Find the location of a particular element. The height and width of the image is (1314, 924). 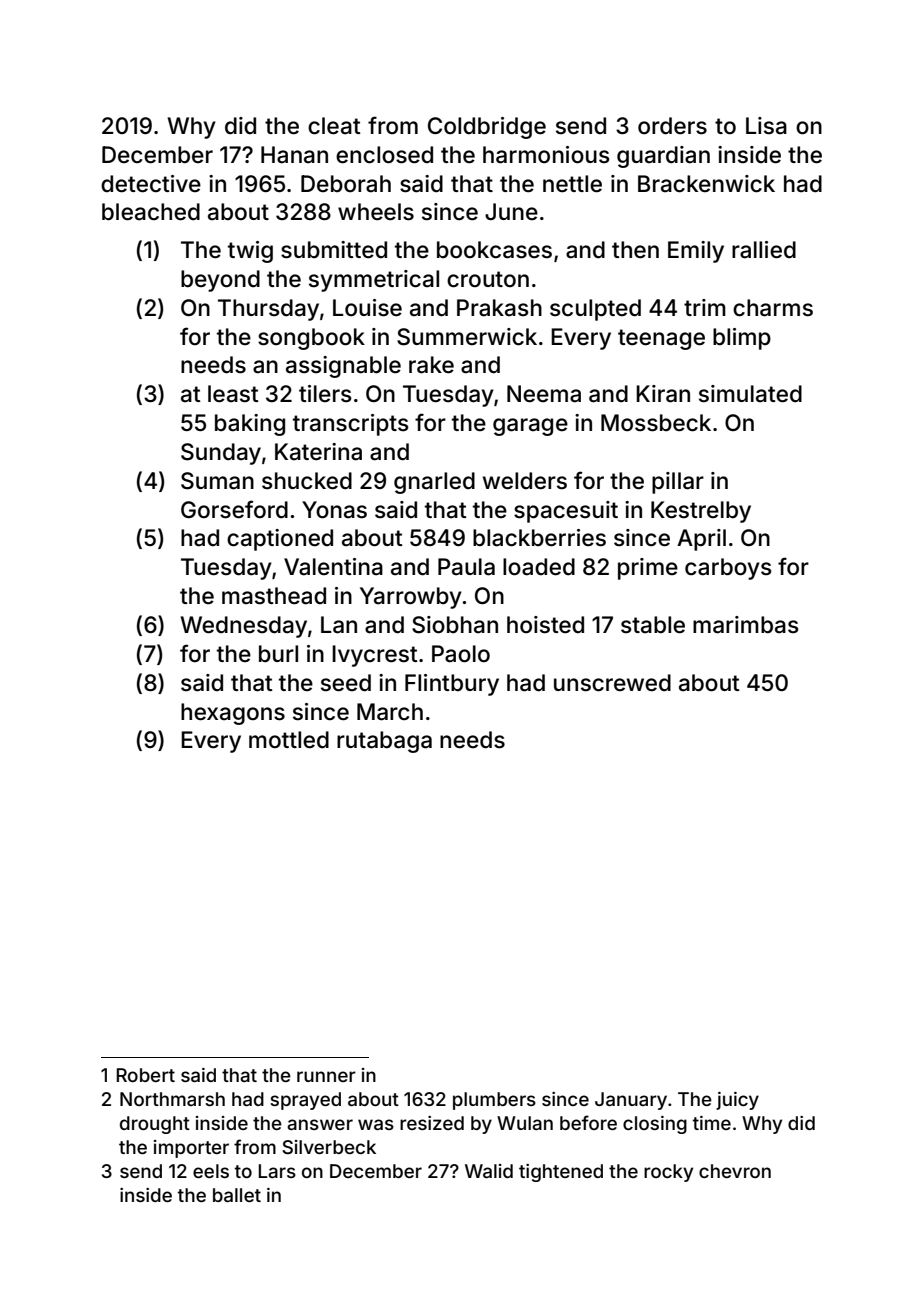

ballet is located at coordinates (237, 1195).
